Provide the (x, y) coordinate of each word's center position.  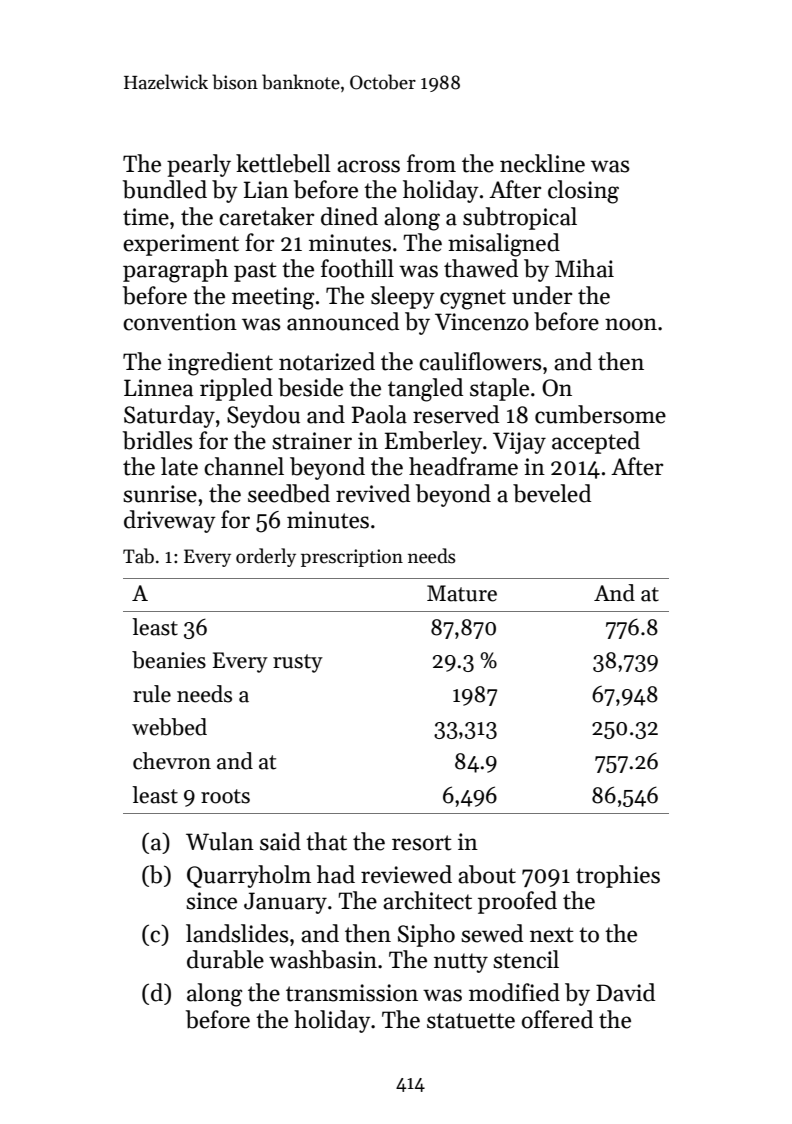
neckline (542, 163)
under (542, 295)
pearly (199, 165)
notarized (327, 361)
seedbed (289, 493)
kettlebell (283, 163)
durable (225, 959)
